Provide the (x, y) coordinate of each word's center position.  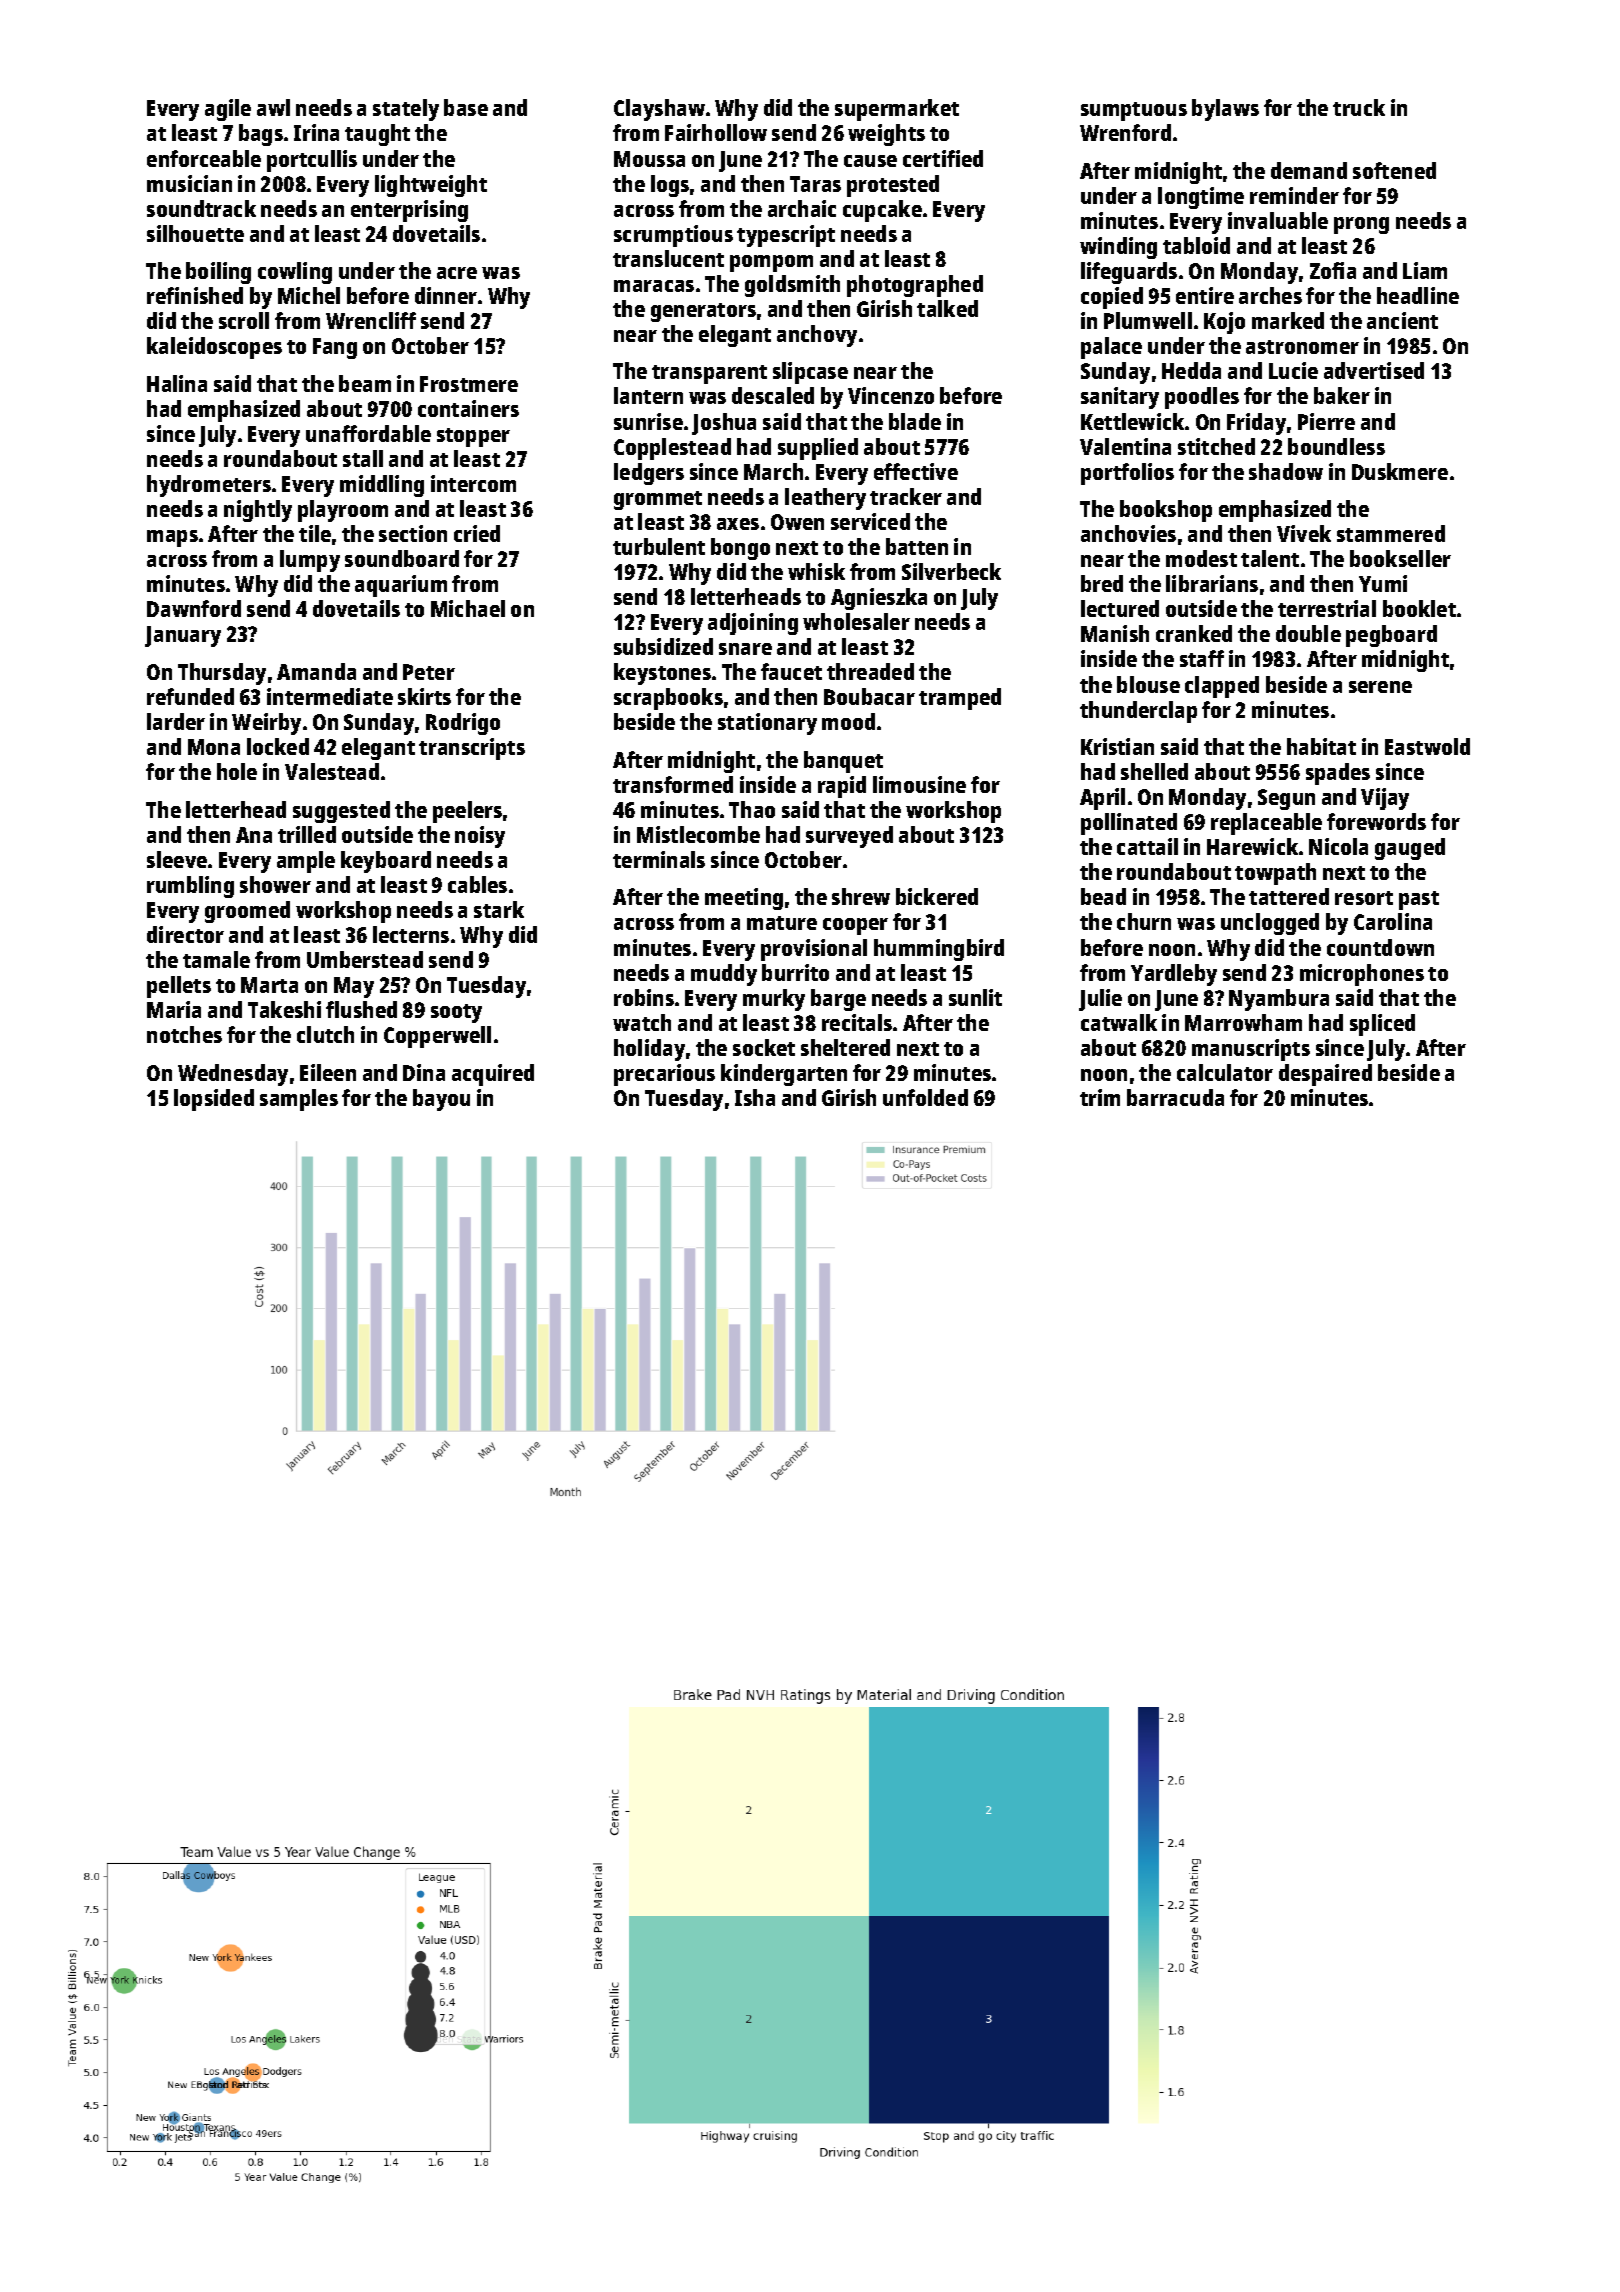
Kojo (1224, 323)
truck (1359, 107)
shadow (1286, 471)
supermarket (897, 110)
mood (848, 721)
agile (228, 110)
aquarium (401, 586)
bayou (441, 1100)
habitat (1321, 746)
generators (703, 312)
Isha (755, 1097)
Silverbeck (951, 571)
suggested (341, 812)
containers (468, 408)
